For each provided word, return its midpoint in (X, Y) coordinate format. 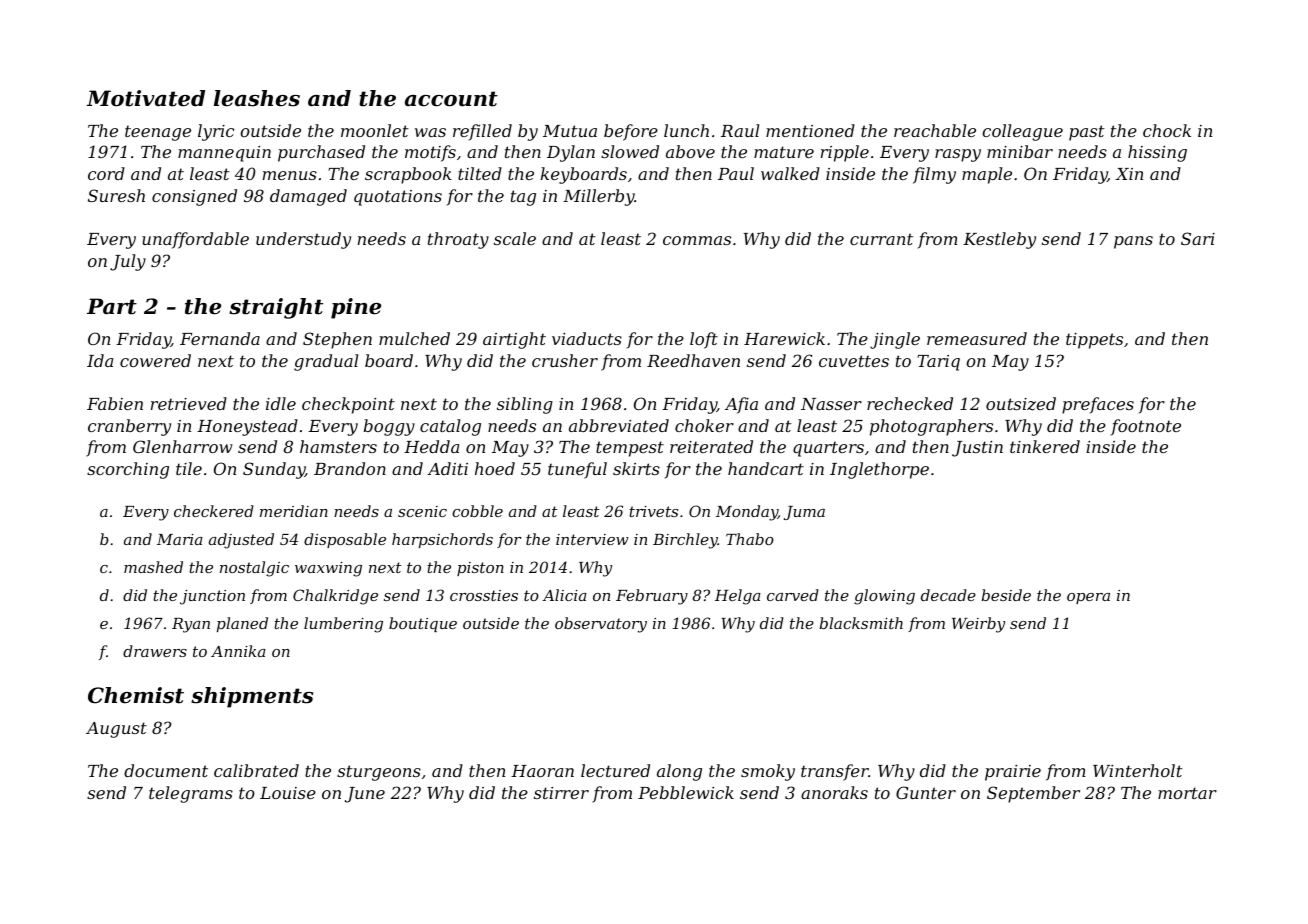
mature (784, 152)
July (128, 262)
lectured (615, 770)
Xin (1129, 174)
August (116, 730)
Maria (180, 539)
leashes (257, 98)
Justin (977, 449)
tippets (1094, 341)
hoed (495, 468)
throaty (458, 240)
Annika (238, 651)
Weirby (978, 625)
